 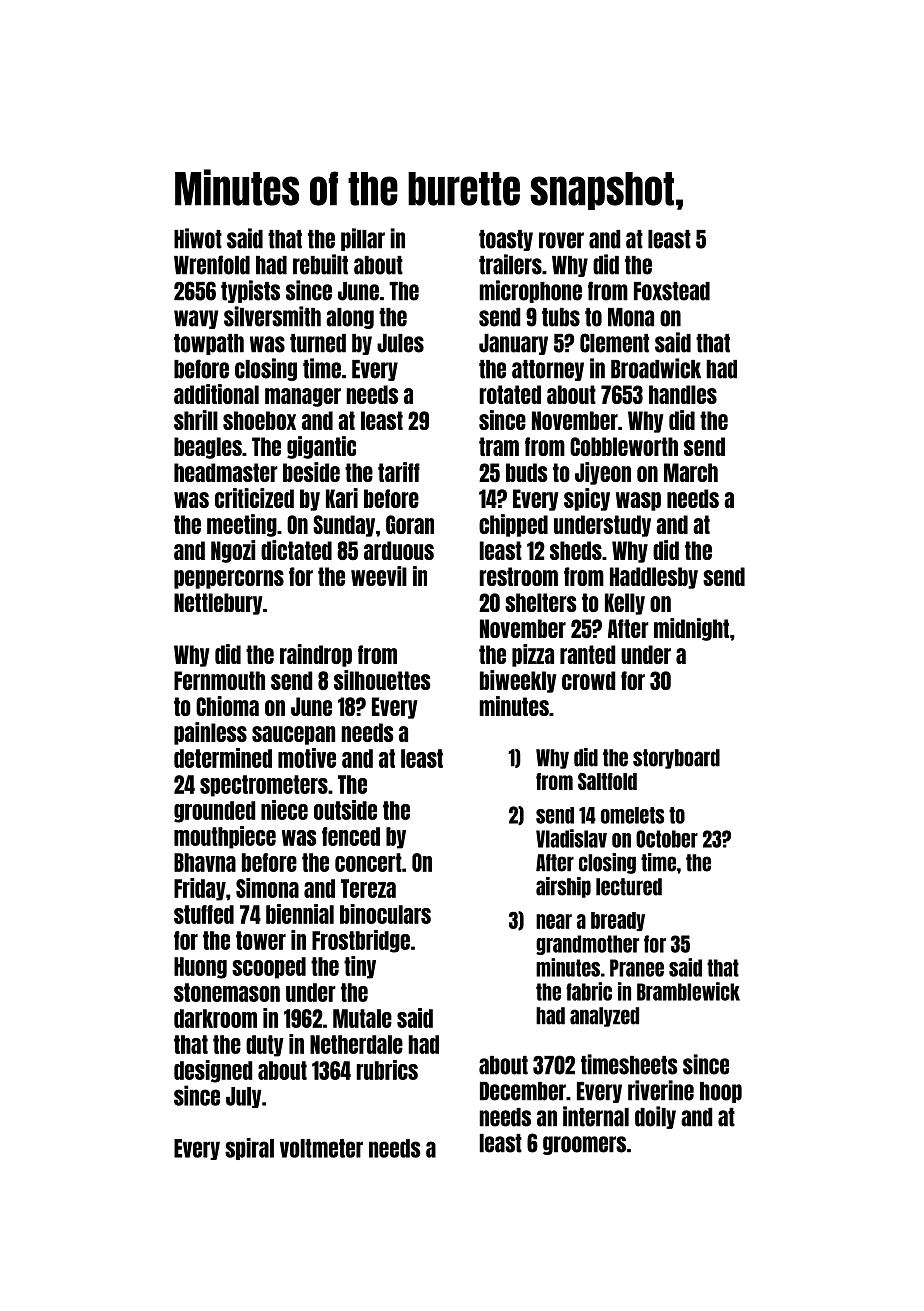 What do you see at coordinates (399, 550) in the screenshot?
I see `arduous` at bounding box center [399, 550].
